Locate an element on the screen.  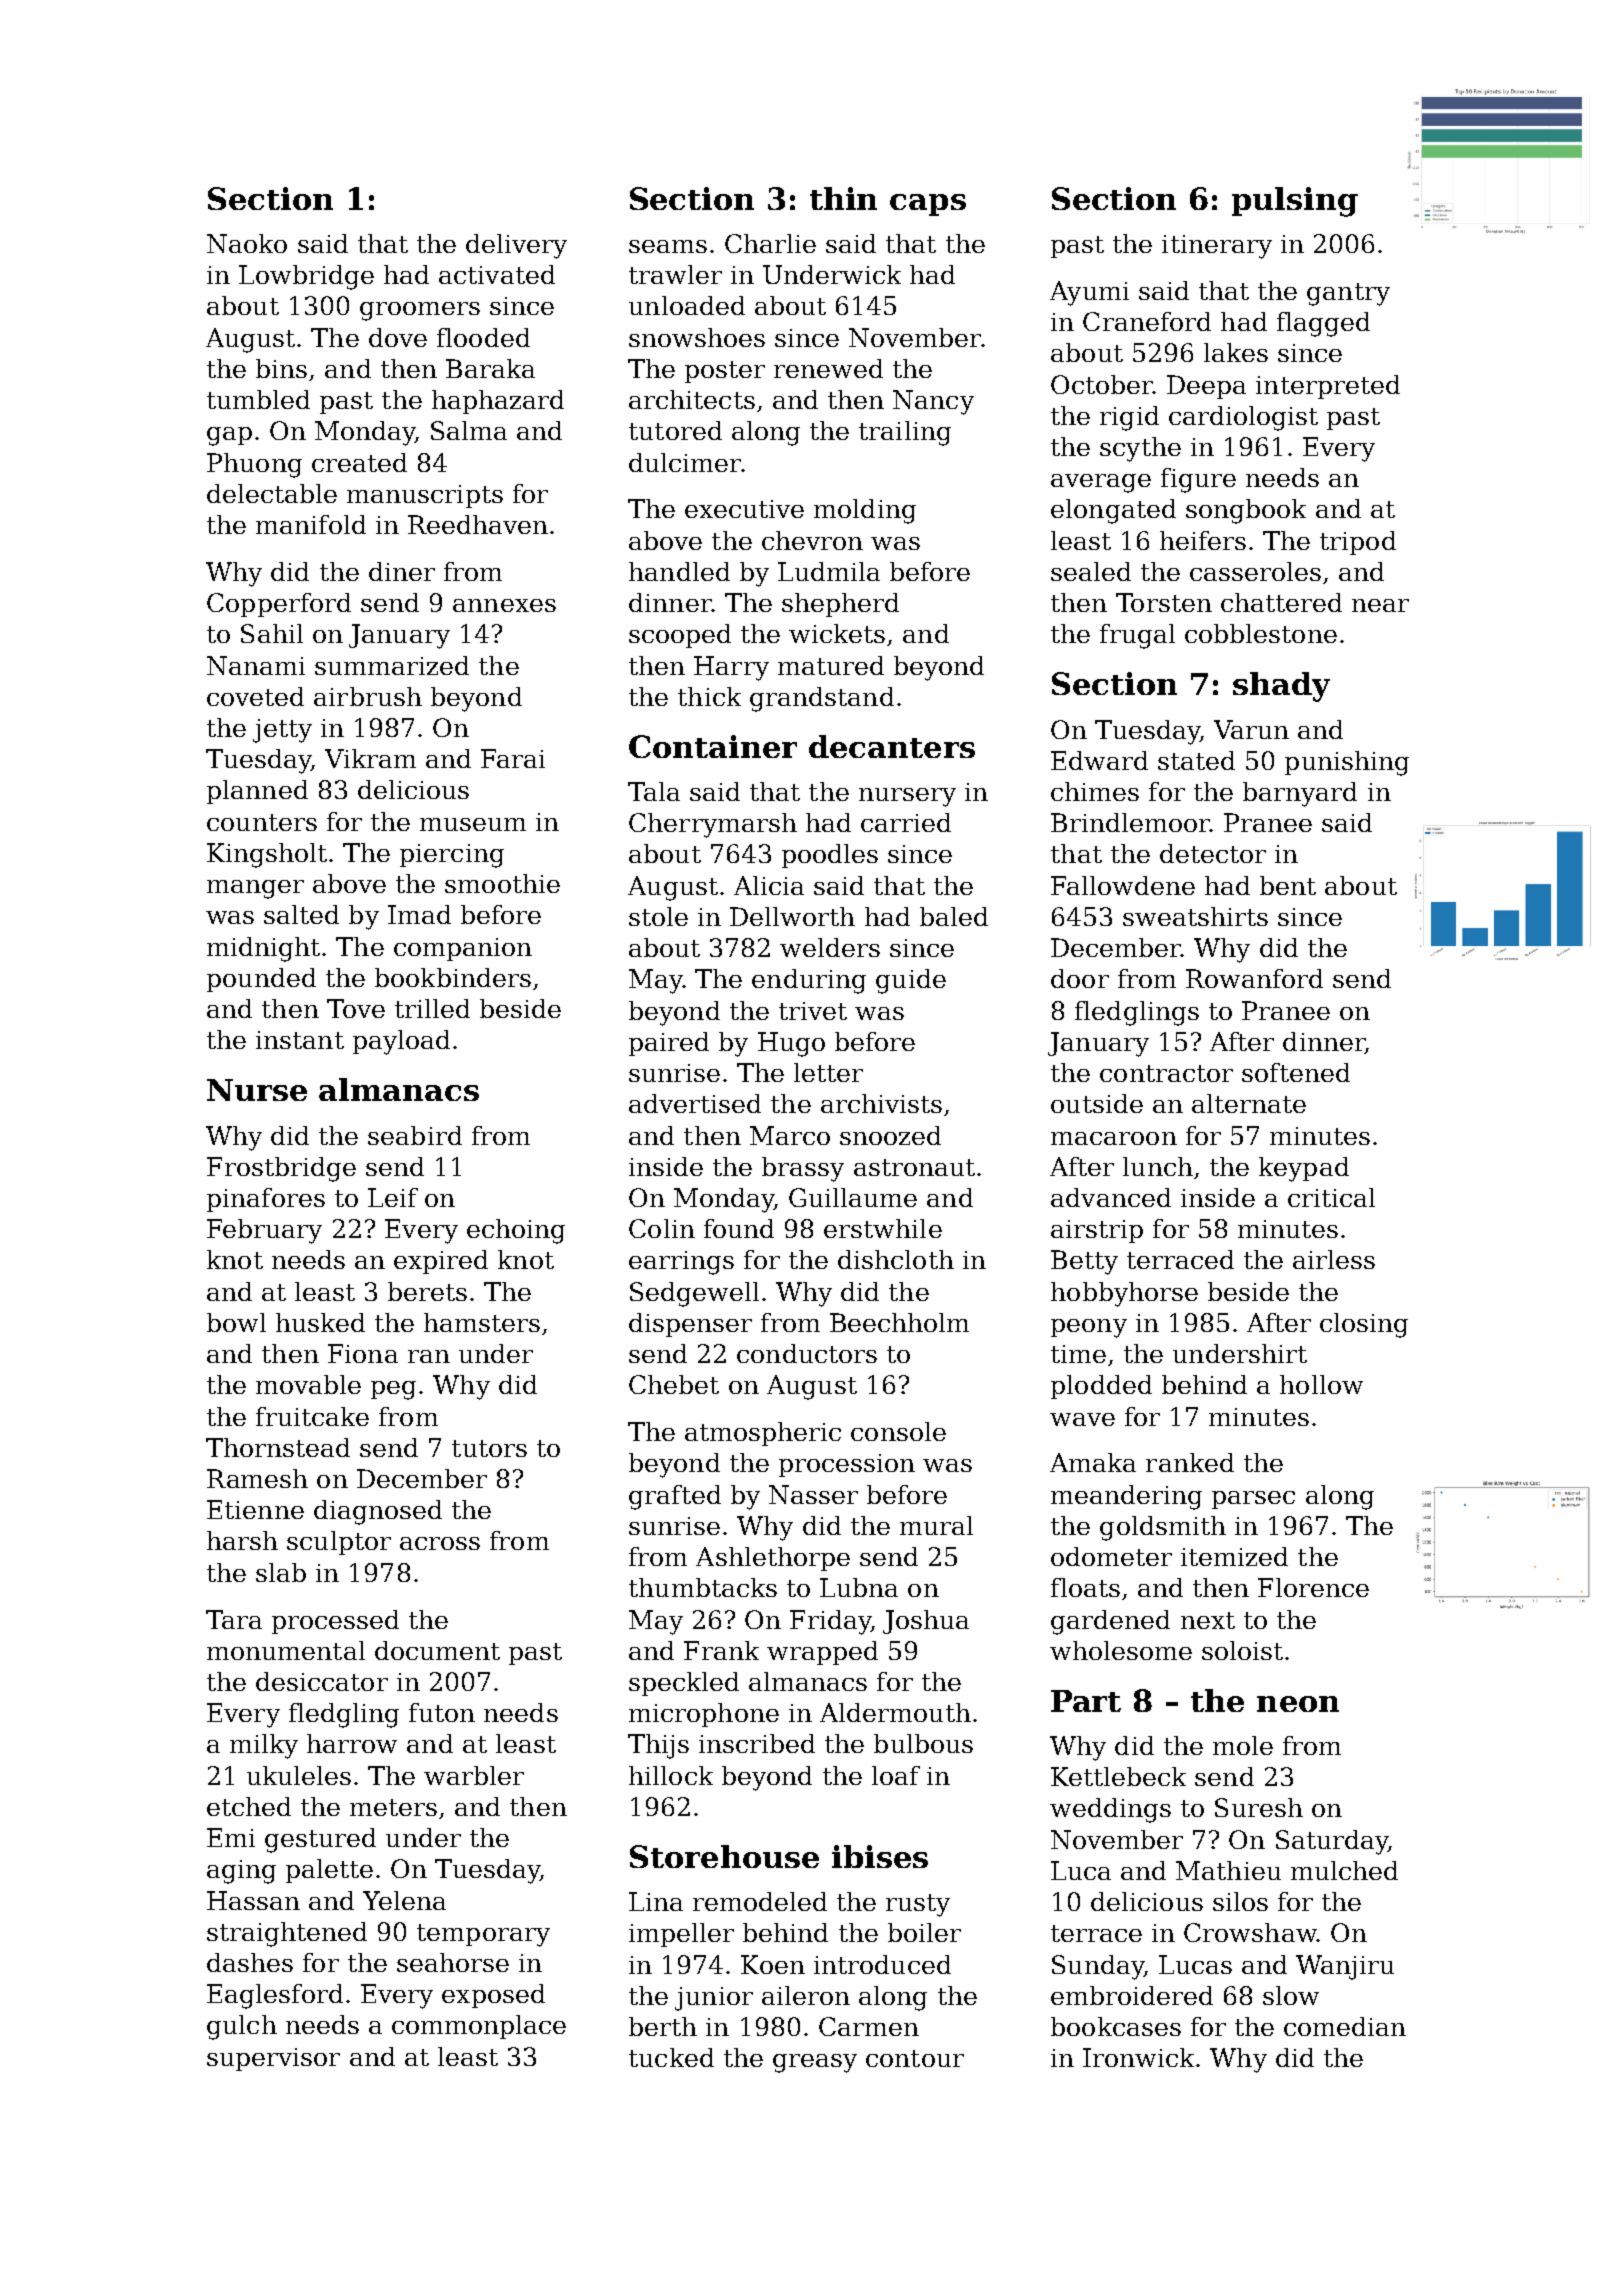
boiler is located at coordinates (924, 1932).
